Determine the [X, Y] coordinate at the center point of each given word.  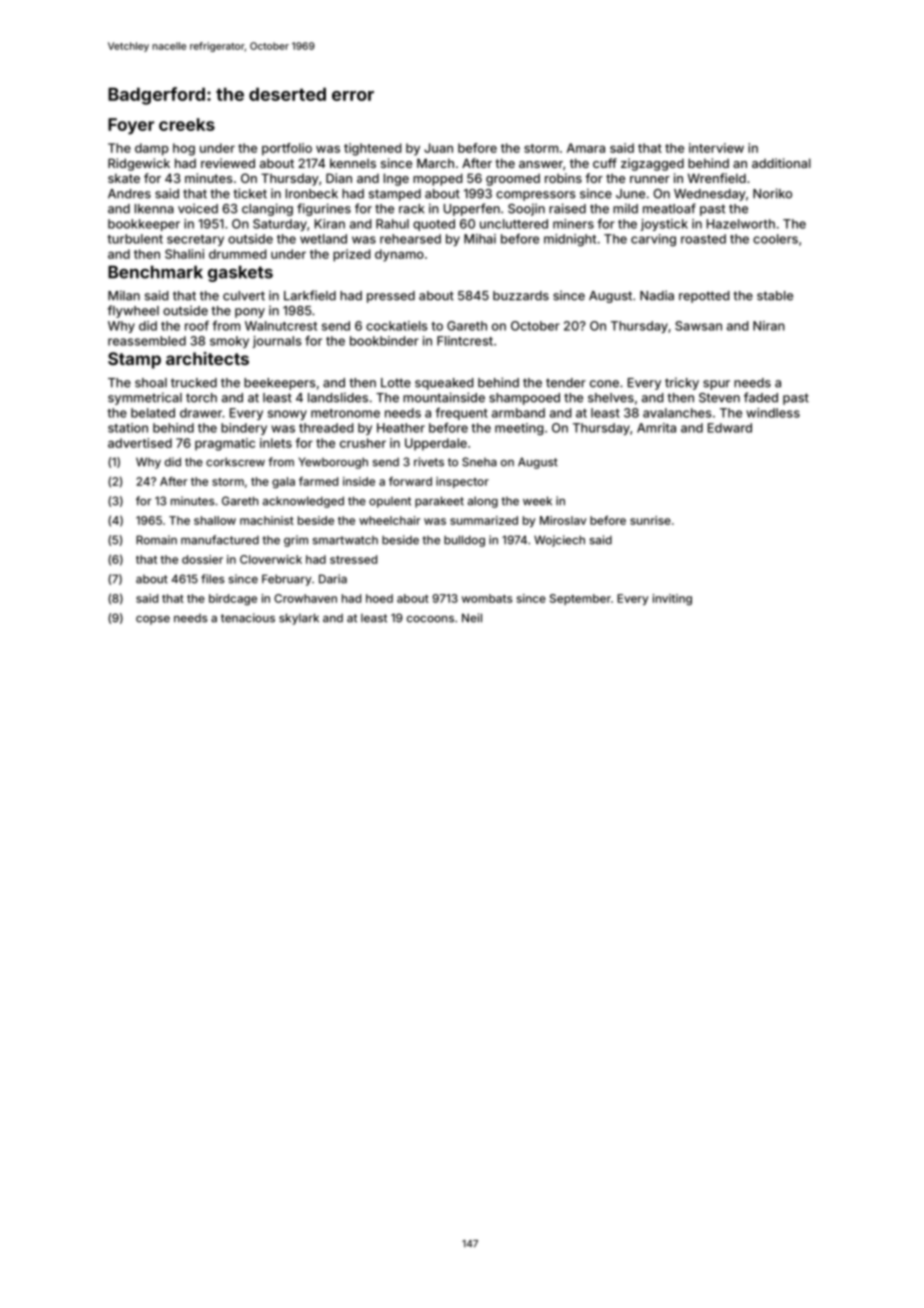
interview [716, 148]
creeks [187, 124]
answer [541, 164]
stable [775, 296]
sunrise [650, 520]
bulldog [464, 541]
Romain [156, 540]
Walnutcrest [281, 326]
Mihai [480, 239]
